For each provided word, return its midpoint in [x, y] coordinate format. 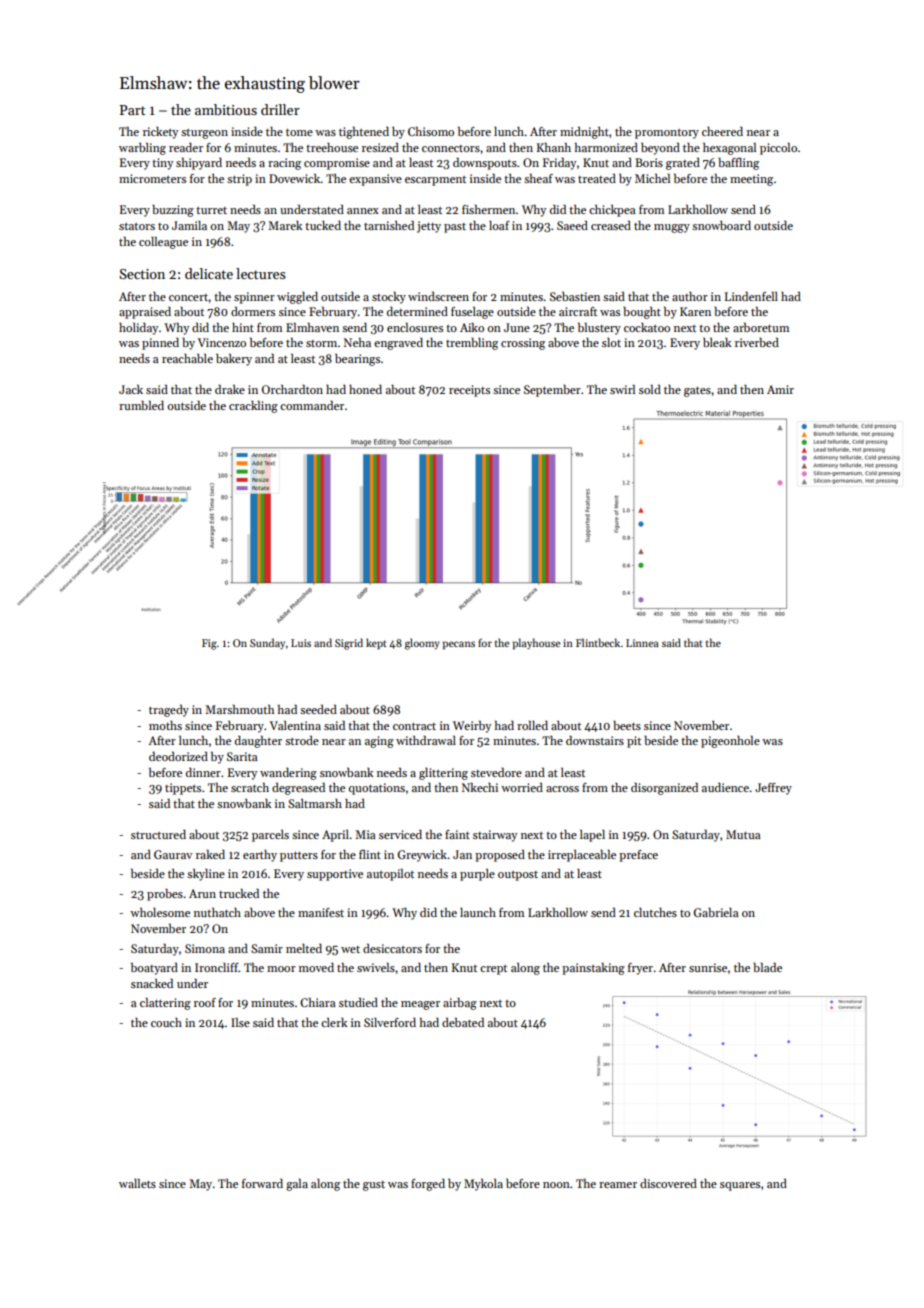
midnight [584, 133]
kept [376, 643]
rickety [160, 133]
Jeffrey [773, 789]
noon [556, 1185]
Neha [357, 342]
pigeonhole [730, 742]
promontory [667, 134]
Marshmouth [239, 709]
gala [297, 1185]
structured [158, 834]
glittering [443, 774]
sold [650, 389]
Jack [131, 389]
